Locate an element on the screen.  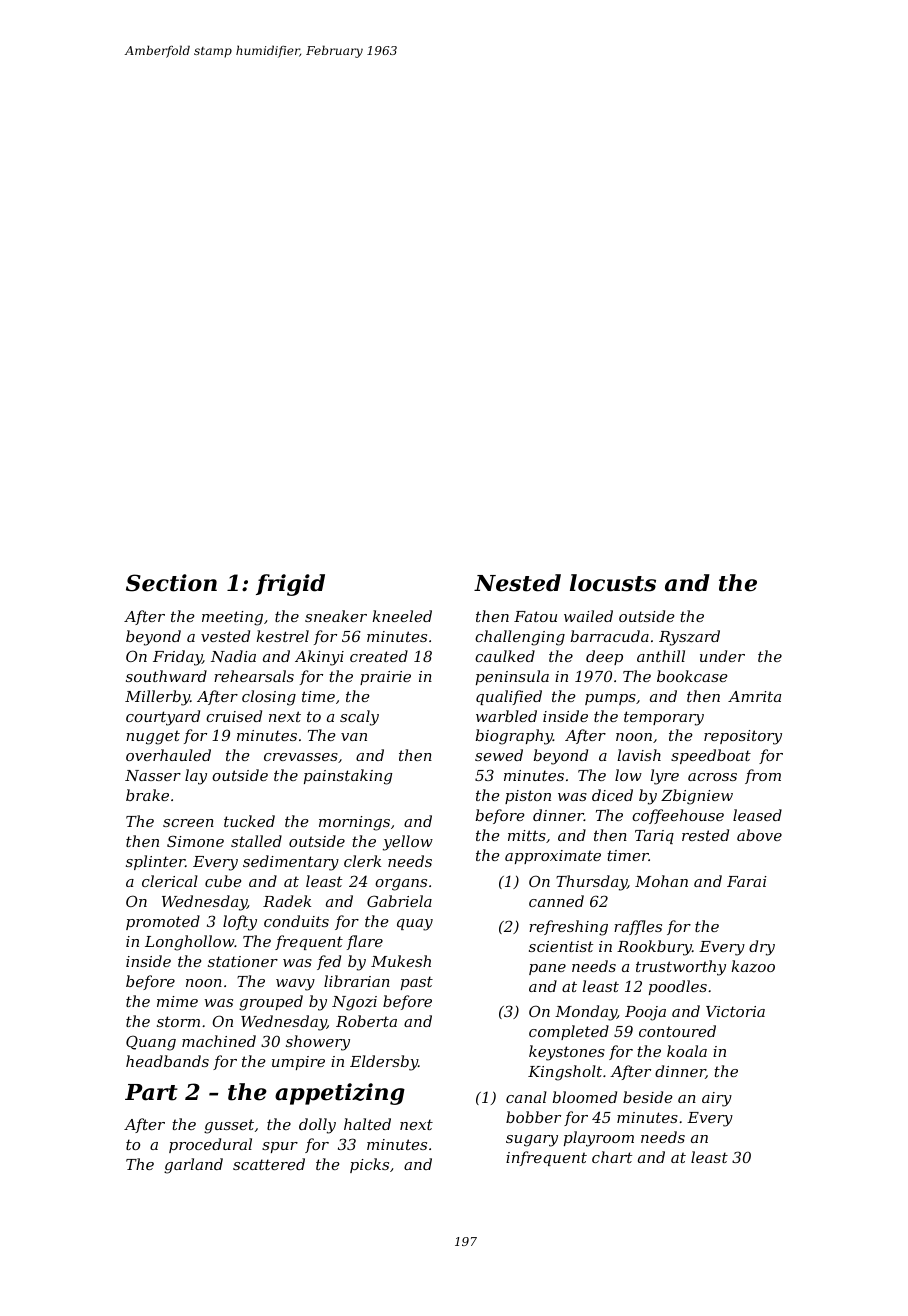
stationer is located at coordinates (243, 961).
